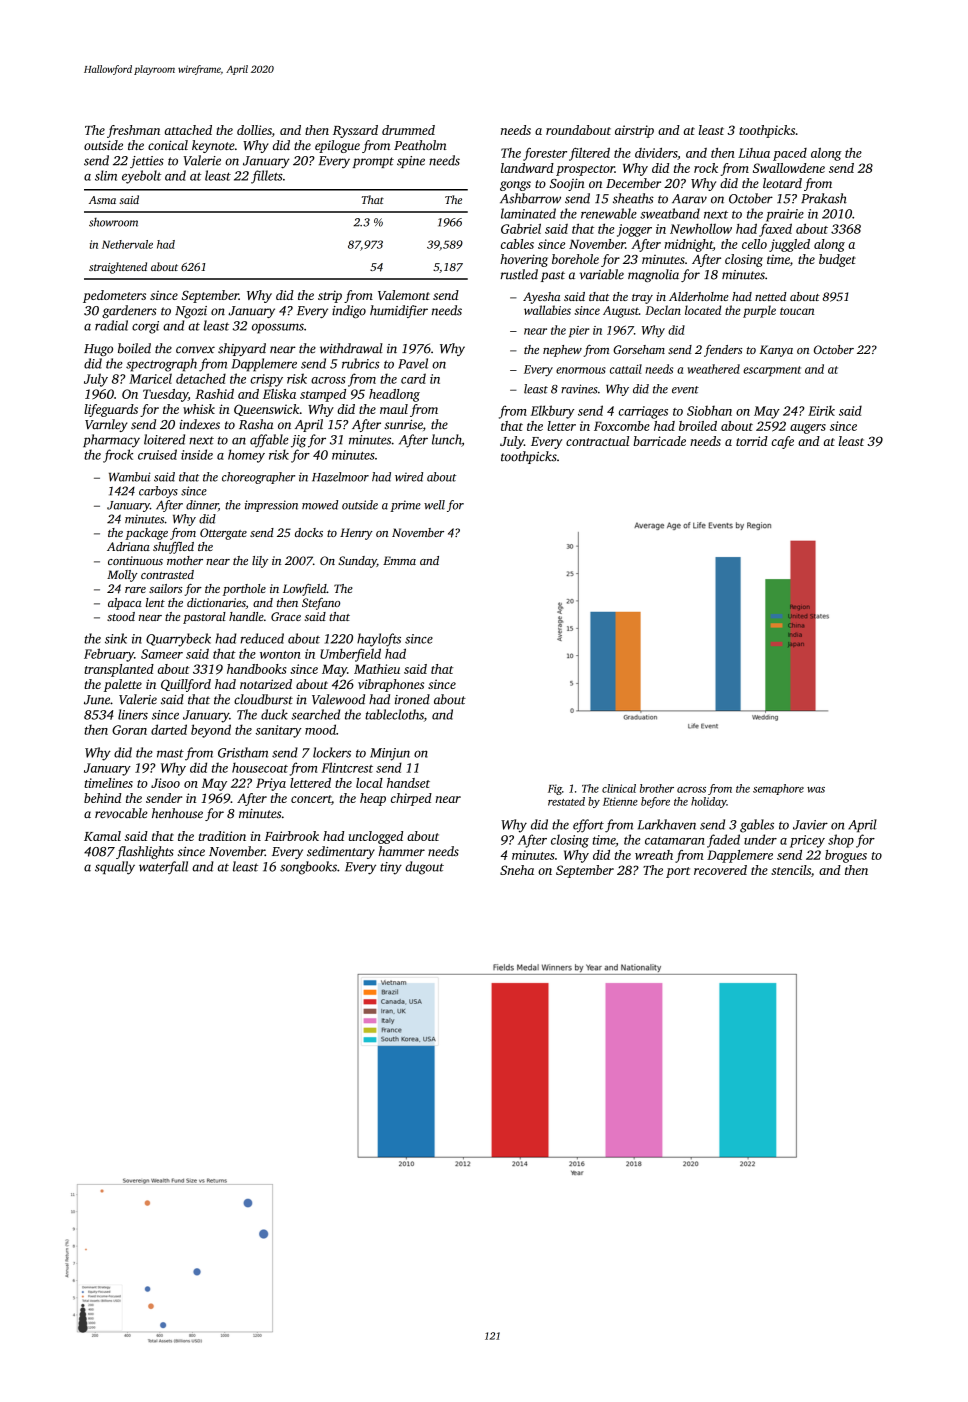 Image resolution: width=968 pixels, height=1402 pixels. I want to click on attached, so click(188, 130).
